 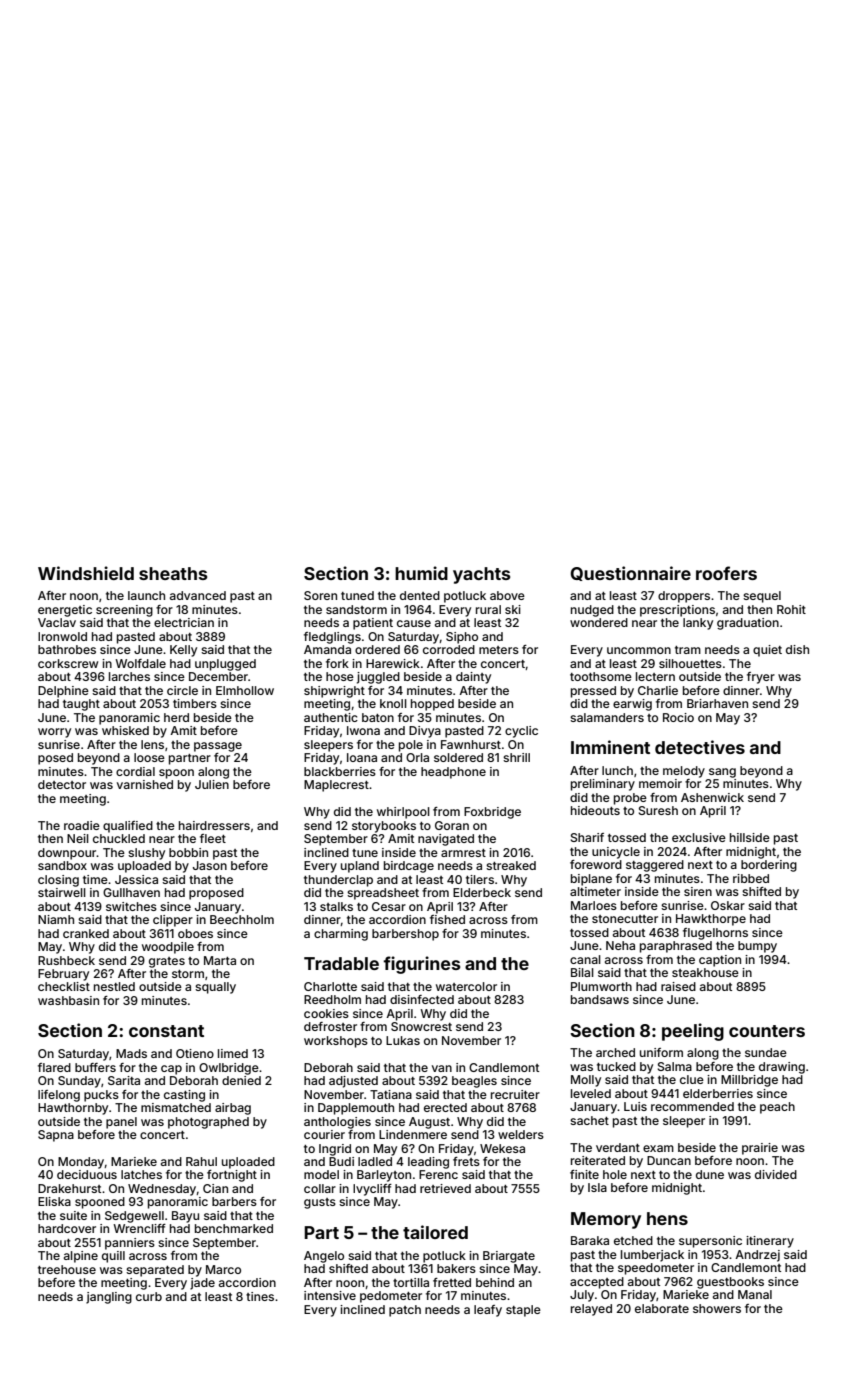 What do you see at coordinates (600, 999) in the page?
I see `bandsaws` at bounding box center [600, 999].
